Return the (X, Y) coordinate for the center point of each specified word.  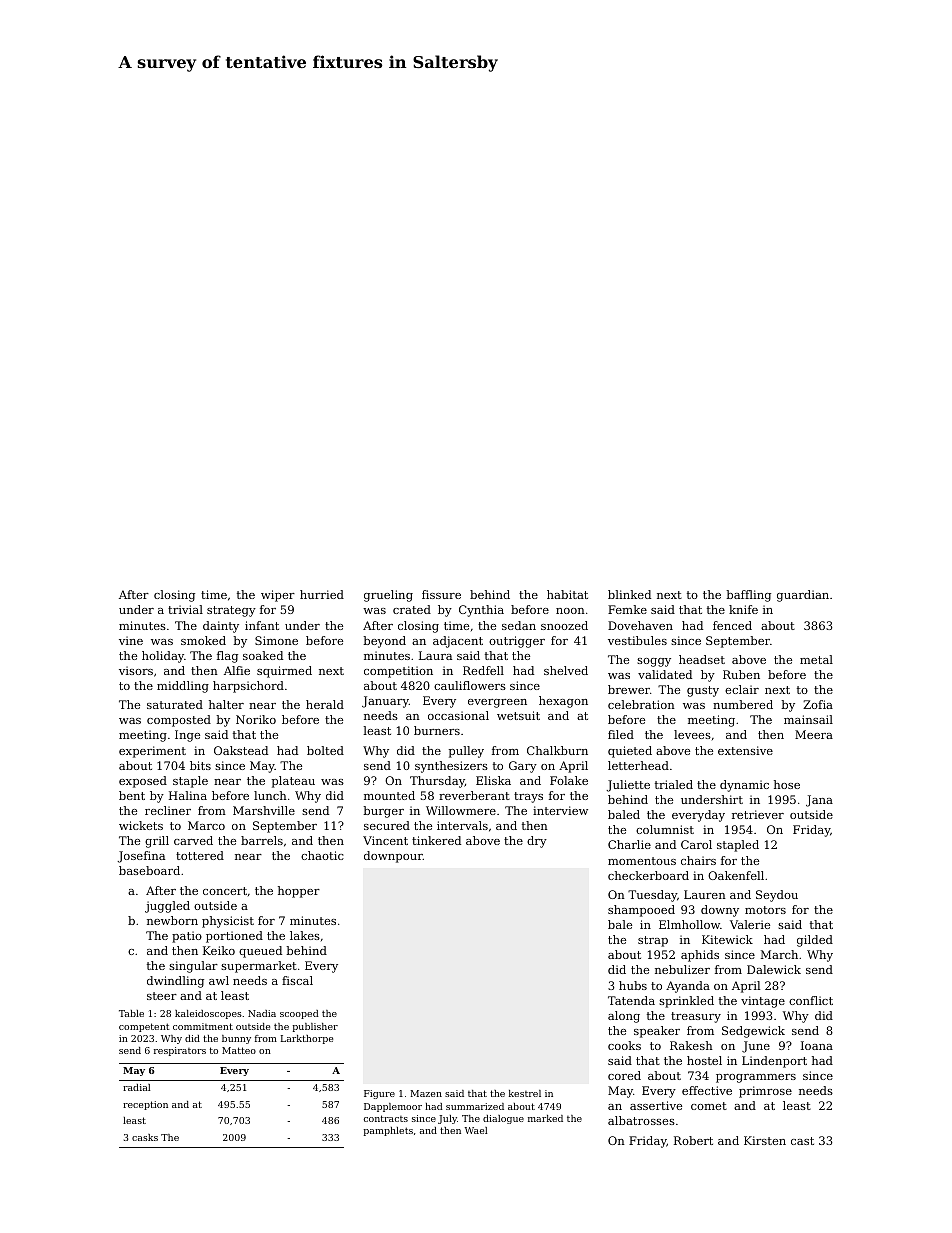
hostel (704, 1060)
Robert (693, 1140)
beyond (384, 642)
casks (145, 1137)
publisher (315, 1027)
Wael (476, 1130)
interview (560, 810)
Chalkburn (557, 750)
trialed (674, 784)
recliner (168, 810)
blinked (629, 594)
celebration (641, 704)
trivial (185, 609)
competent (144, 1027)
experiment (152, 752)
